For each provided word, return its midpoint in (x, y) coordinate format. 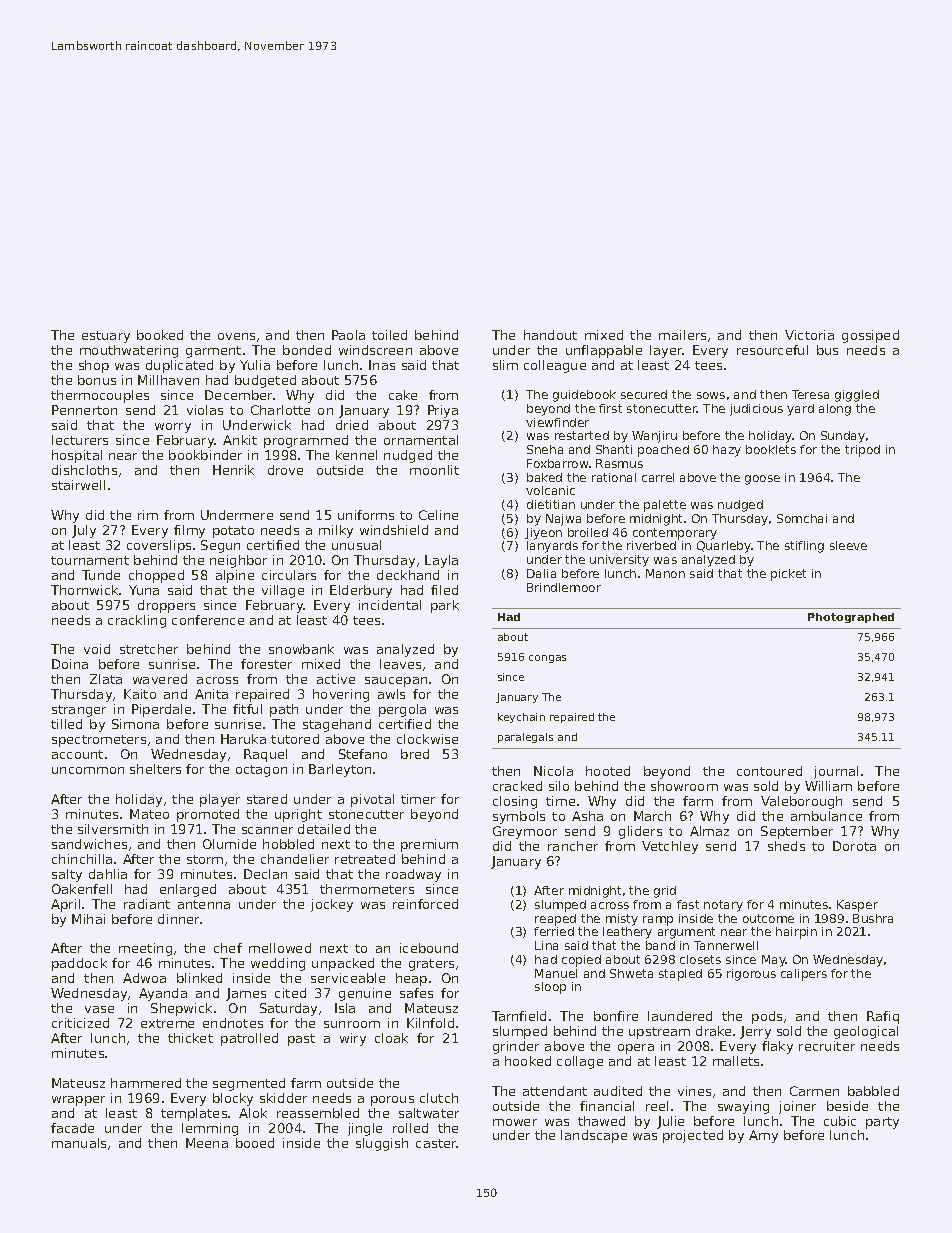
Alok (253, 1113)
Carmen (814, 1091)
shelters (155, 769)
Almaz (709, 831)
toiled (389, 335)
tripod (862, 451)
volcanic (550, 490)
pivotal (372, 800)
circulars (289, 575)
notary (723, 906)
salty (67, 875)
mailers (682, 335)
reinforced (425, 904)
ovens (236, 336)
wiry (353, 1039)
